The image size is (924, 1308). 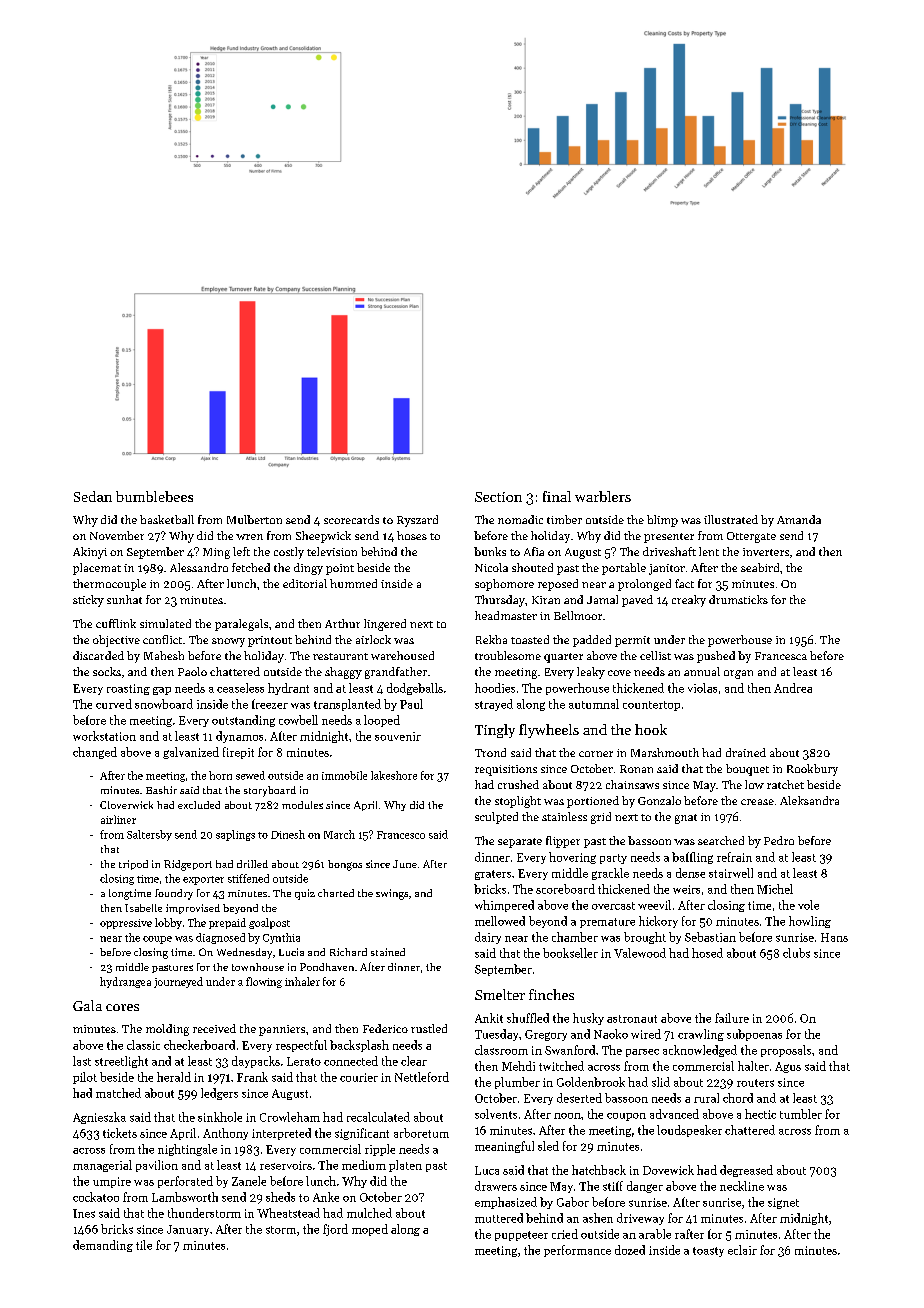 I want to click on editorial, so click(x=305, y=583).
